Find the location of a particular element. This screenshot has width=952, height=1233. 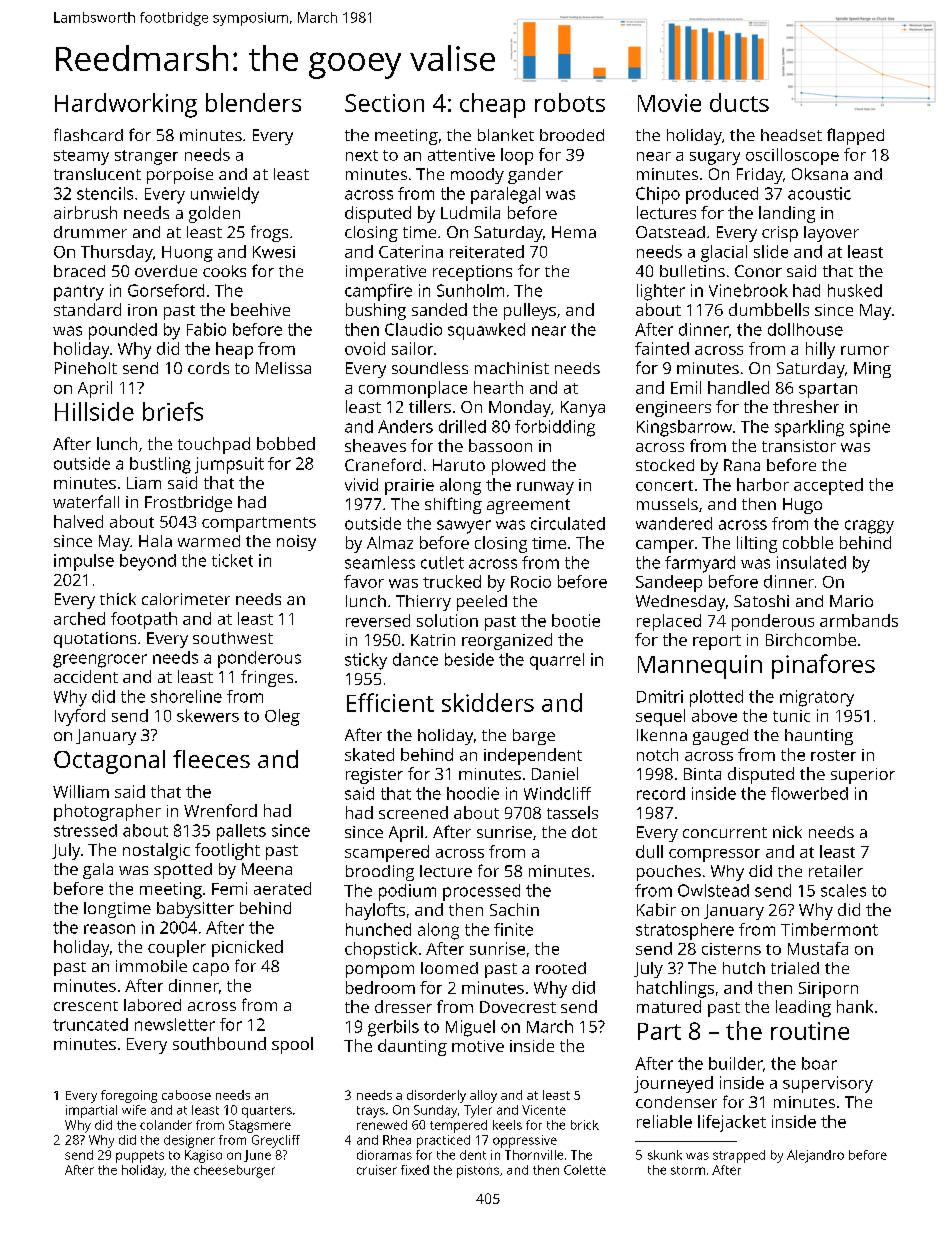

Birchcombe is located at coordinates (811, 639).
